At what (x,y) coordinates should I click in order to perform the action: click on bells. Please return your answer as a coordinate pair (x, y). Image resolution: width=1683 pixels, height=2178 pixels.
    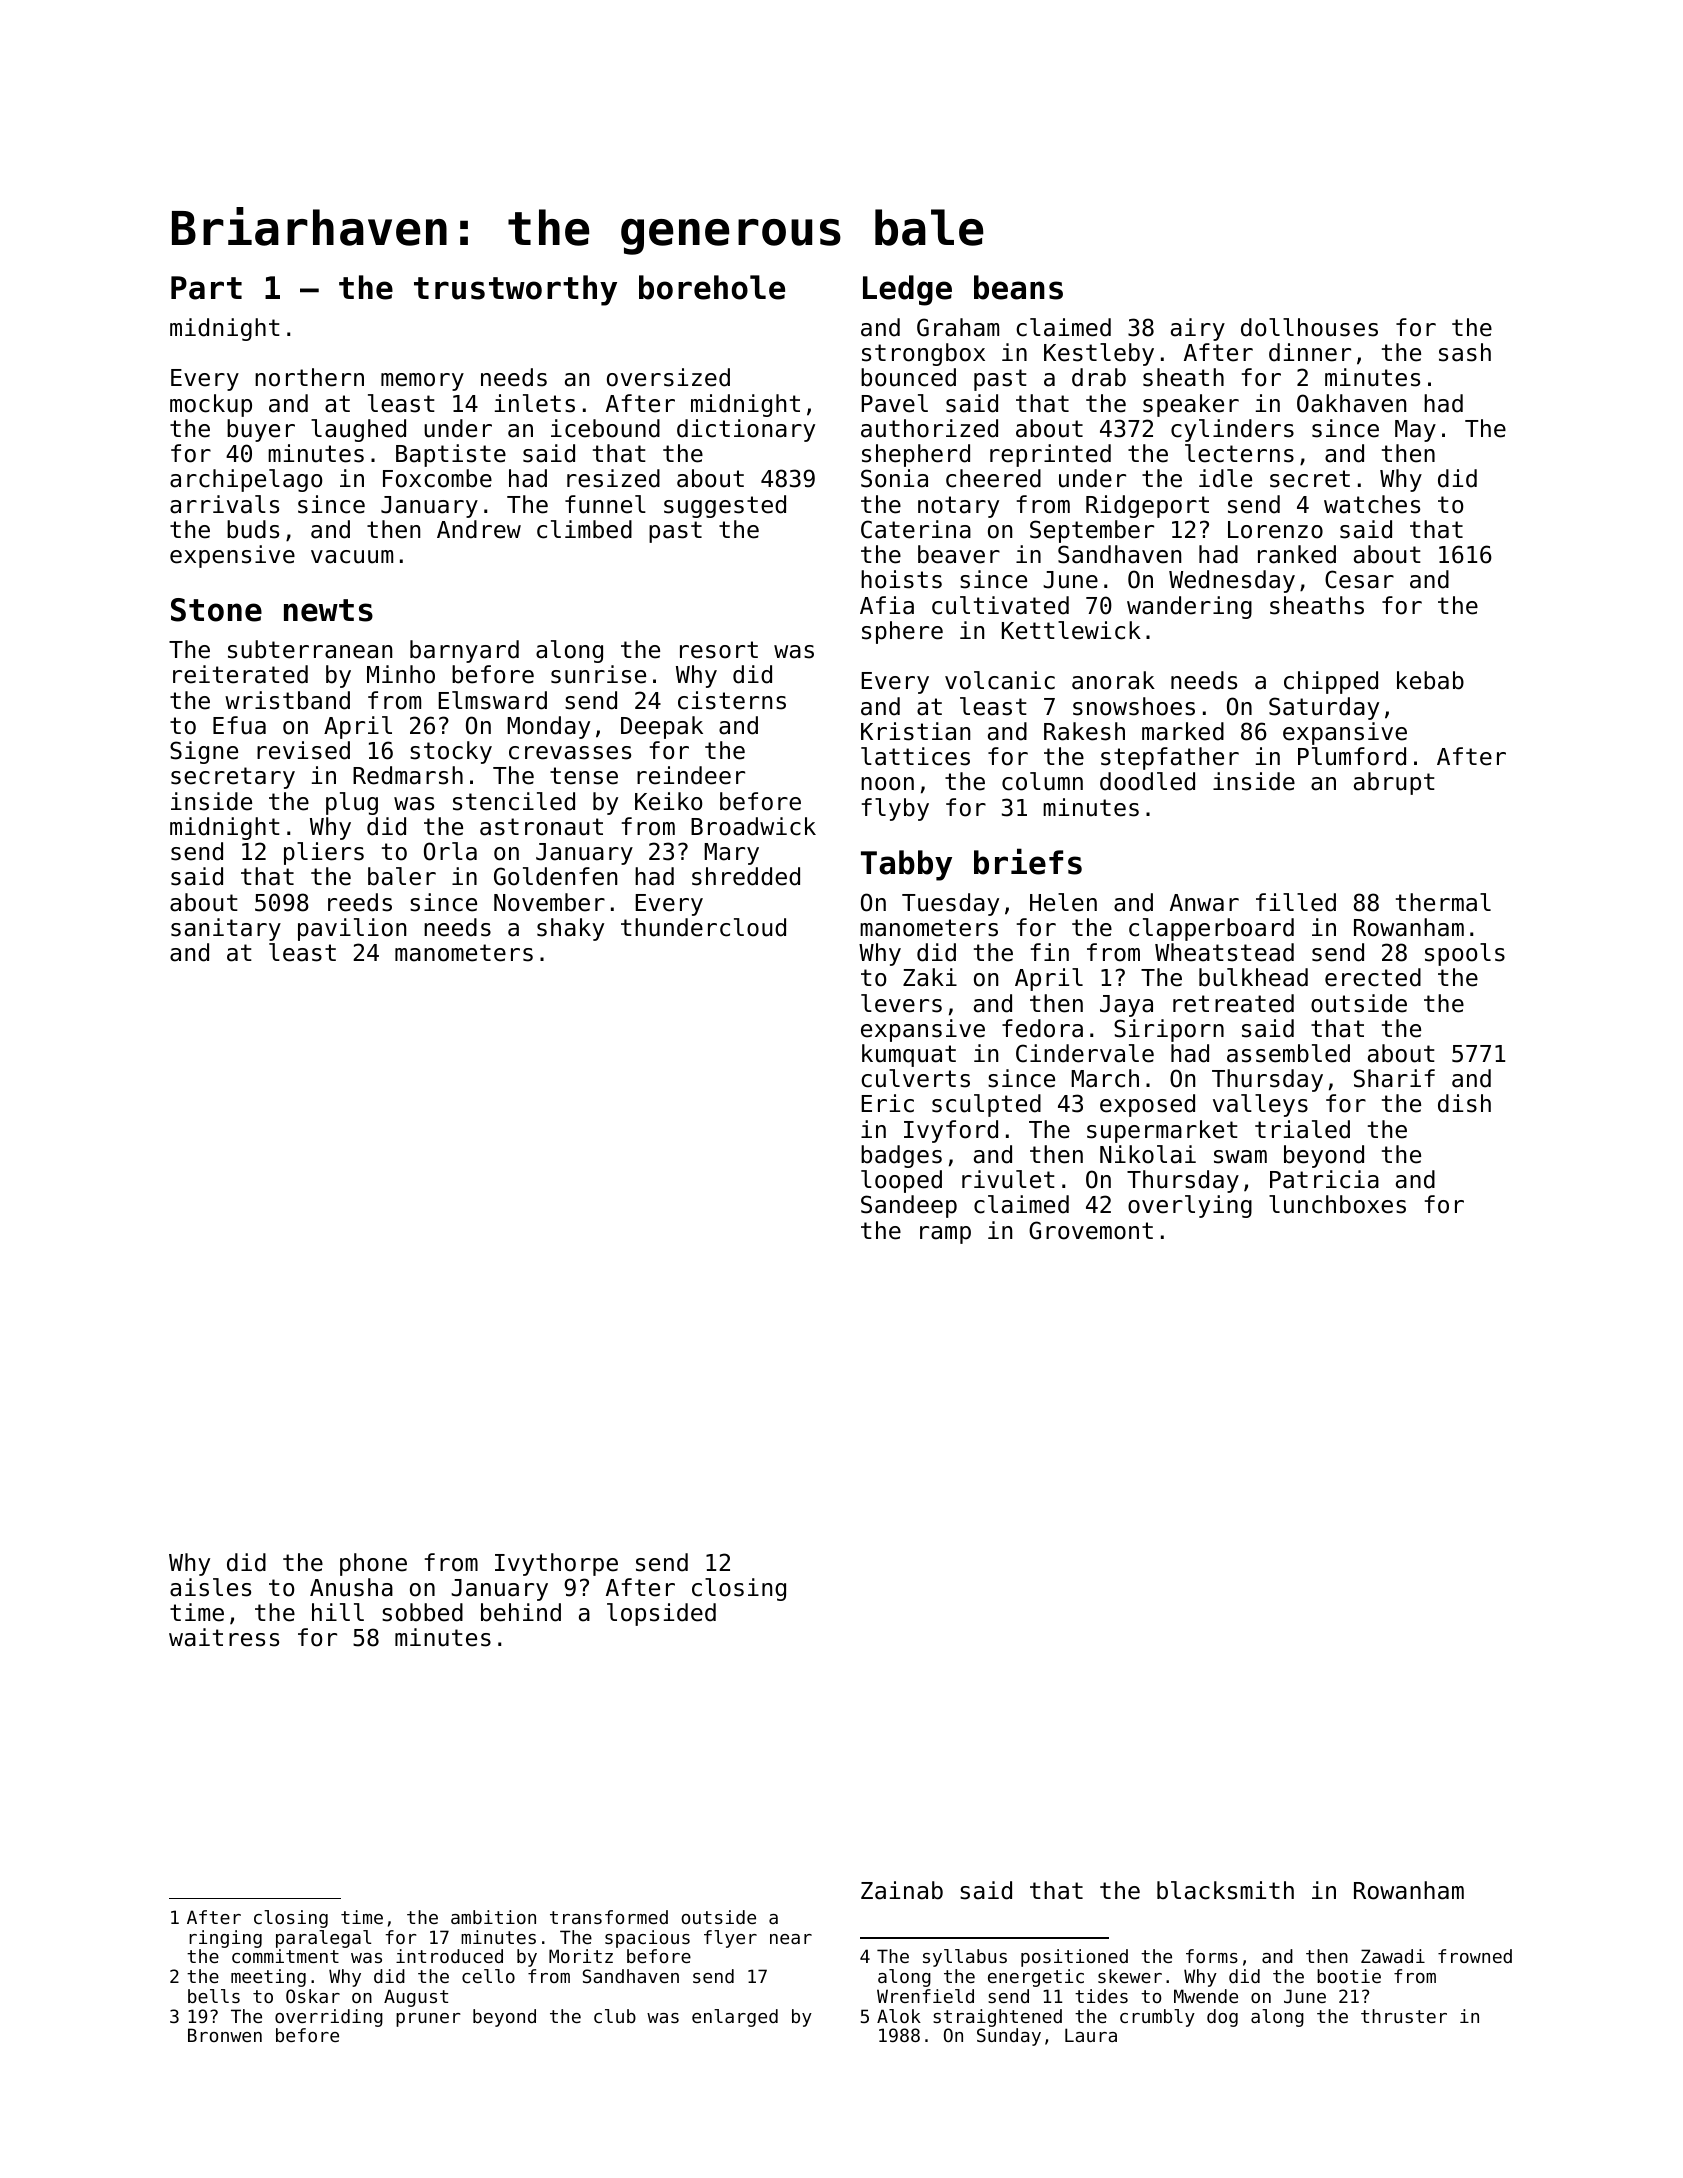
    Looking at the image, I should click on (214, 1996).
